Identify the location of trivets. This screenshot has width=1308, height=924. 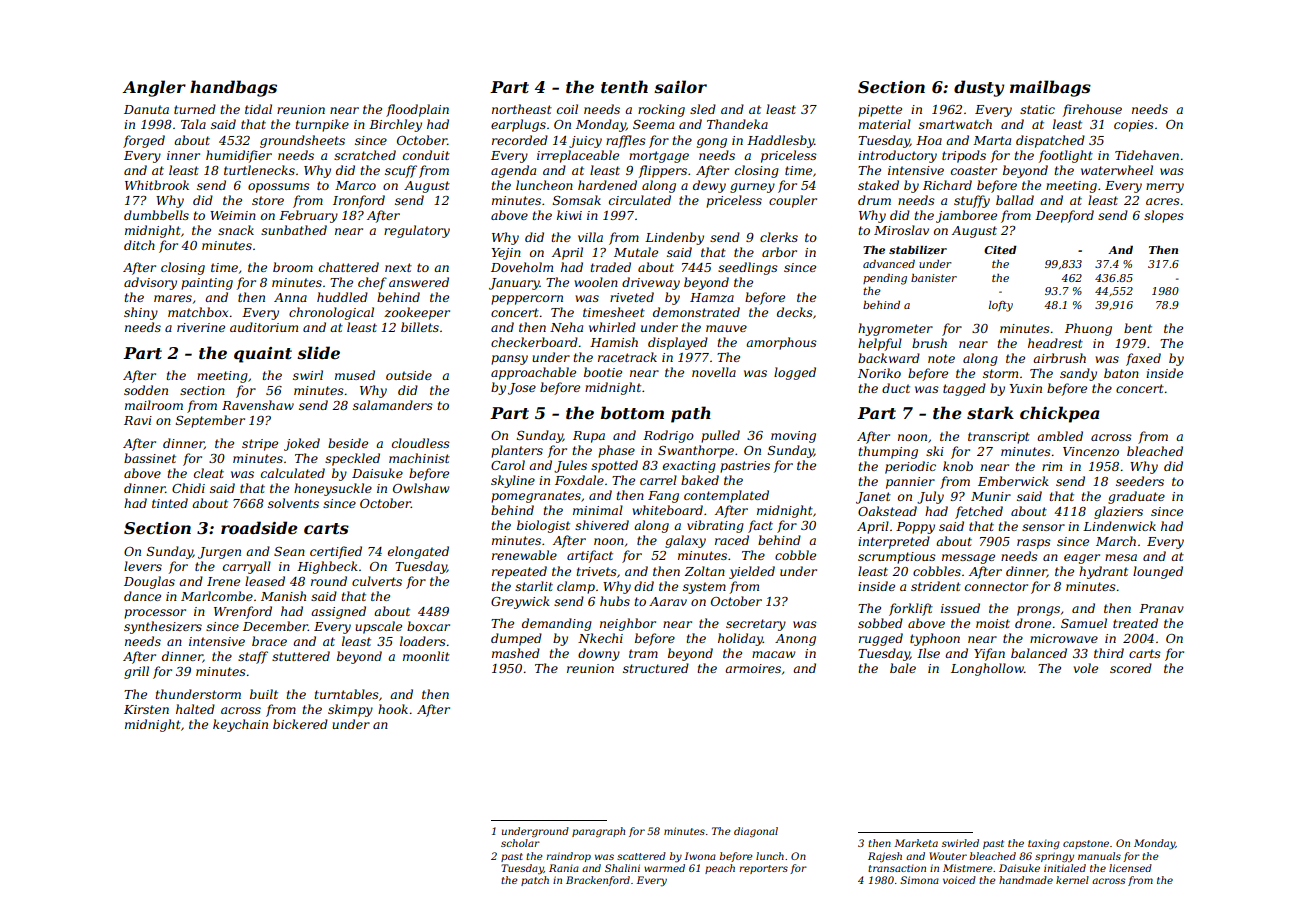
(597, 571).
